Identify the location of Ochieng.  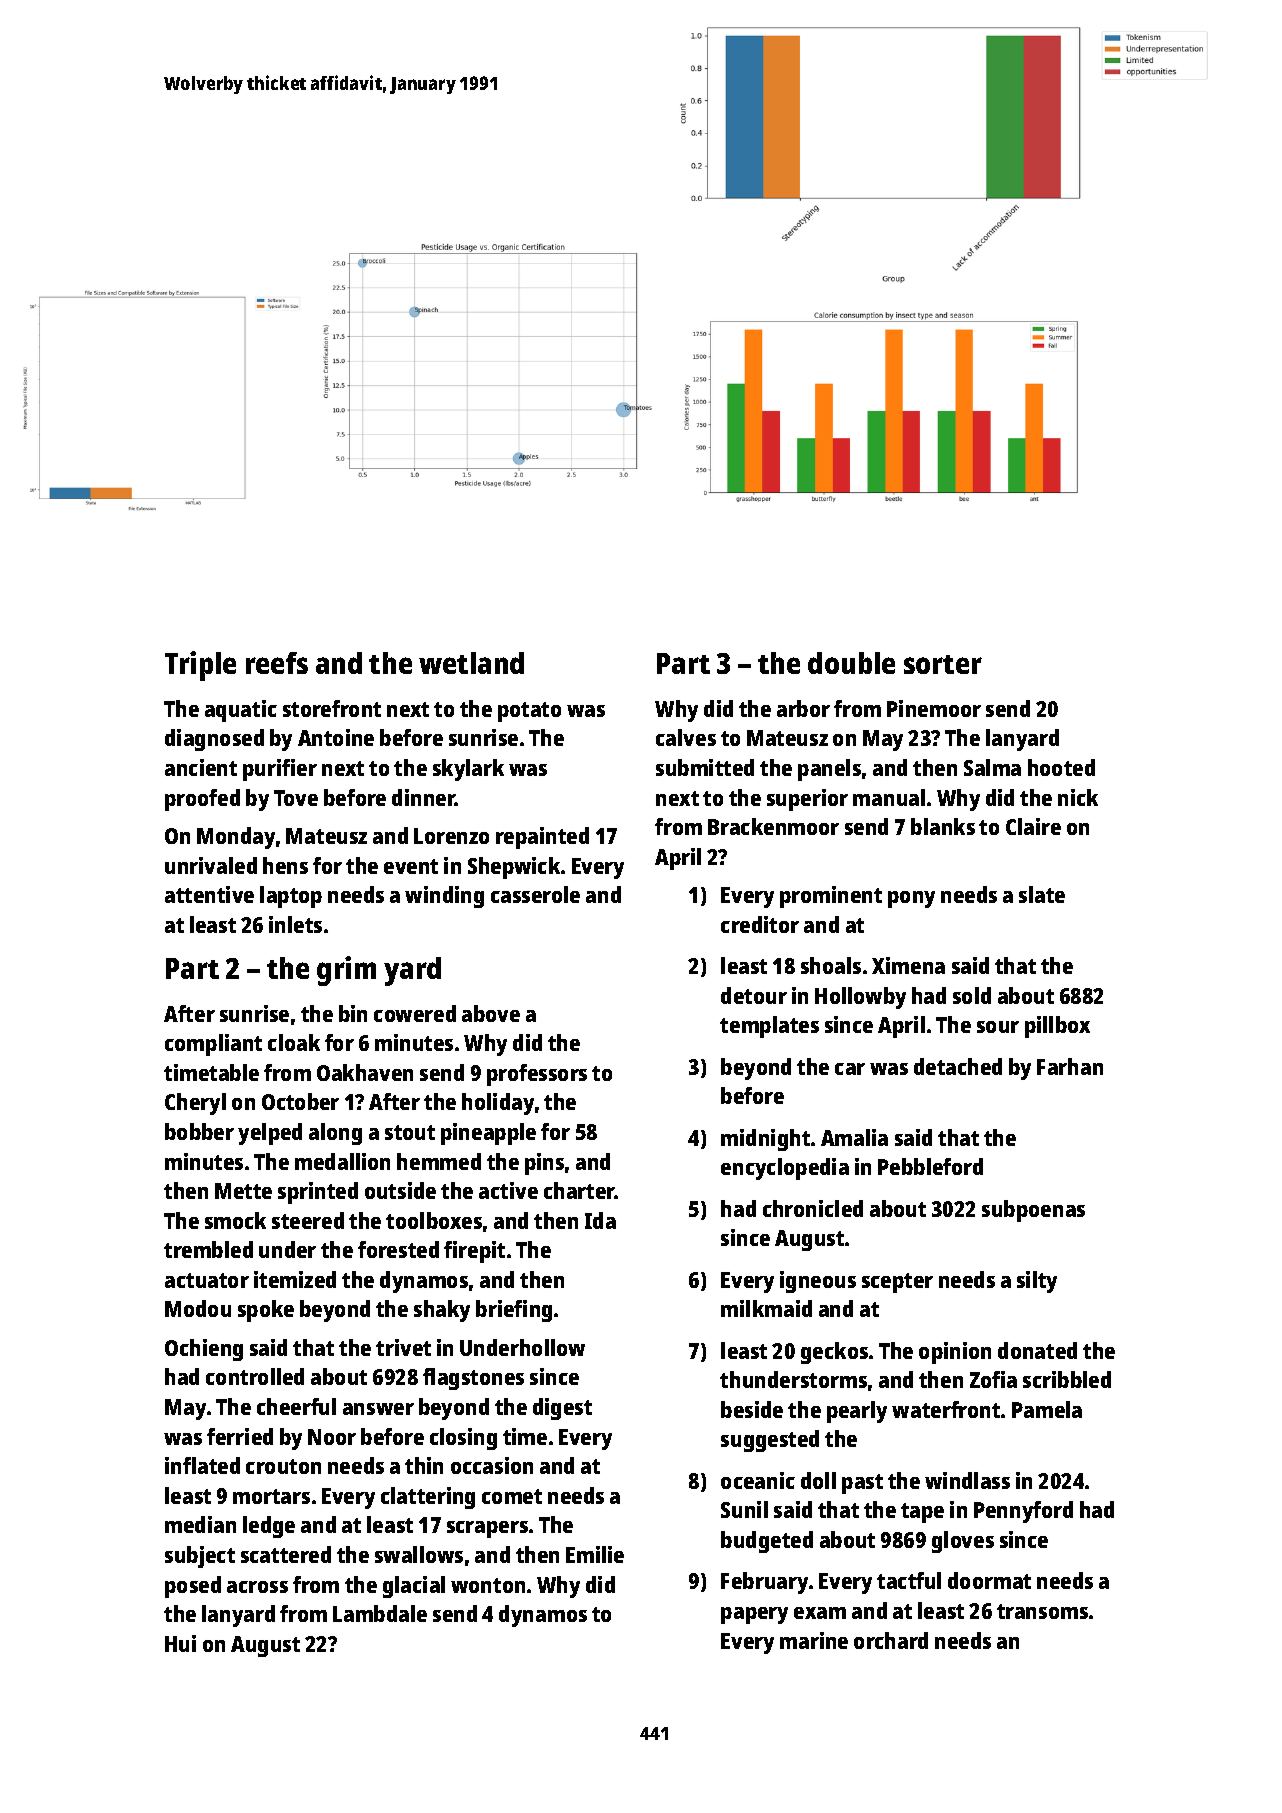
(204, 1350).
